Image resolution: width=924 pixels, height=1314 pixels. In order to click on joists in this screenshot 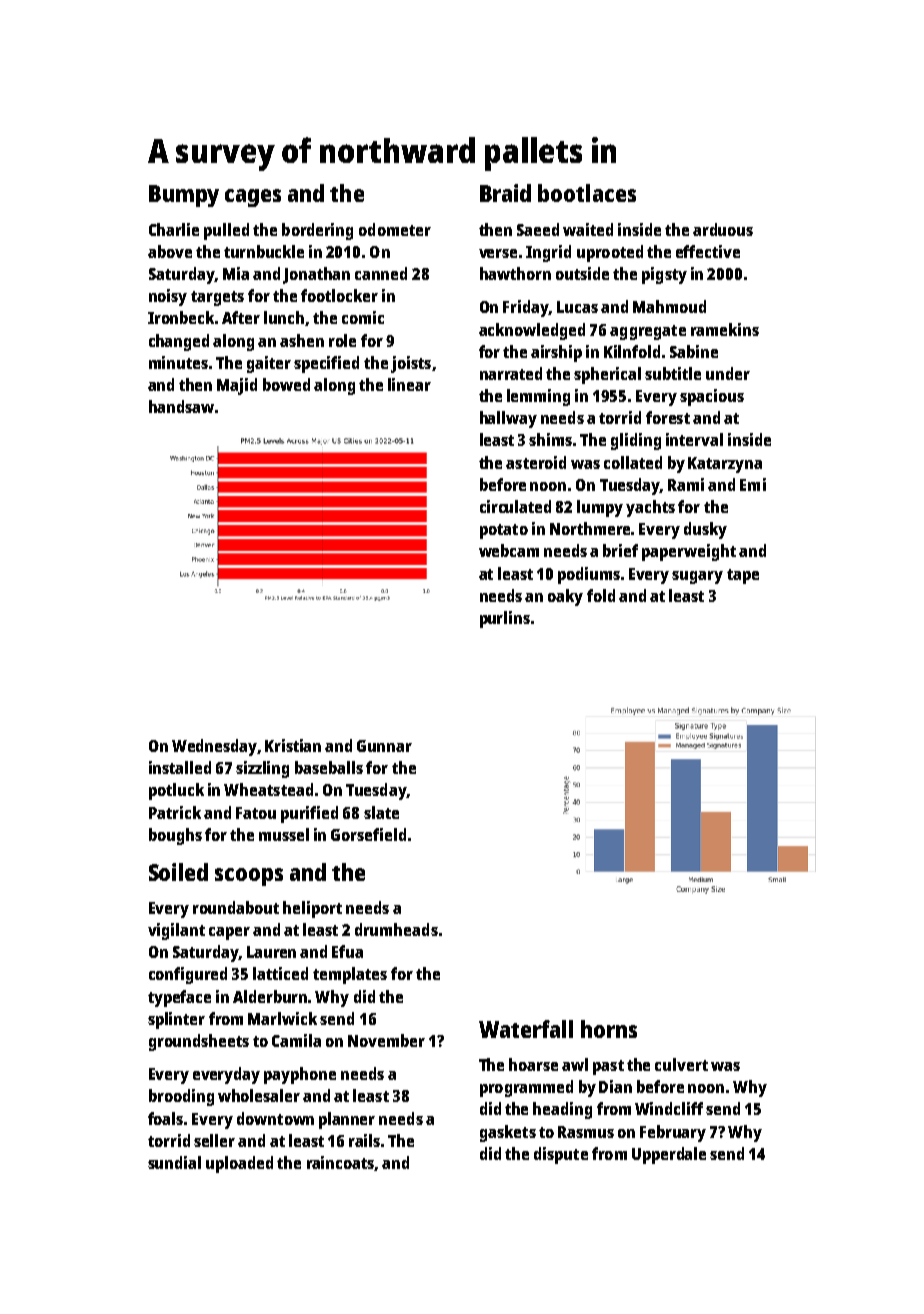, I will do `click(411, 364)`.
